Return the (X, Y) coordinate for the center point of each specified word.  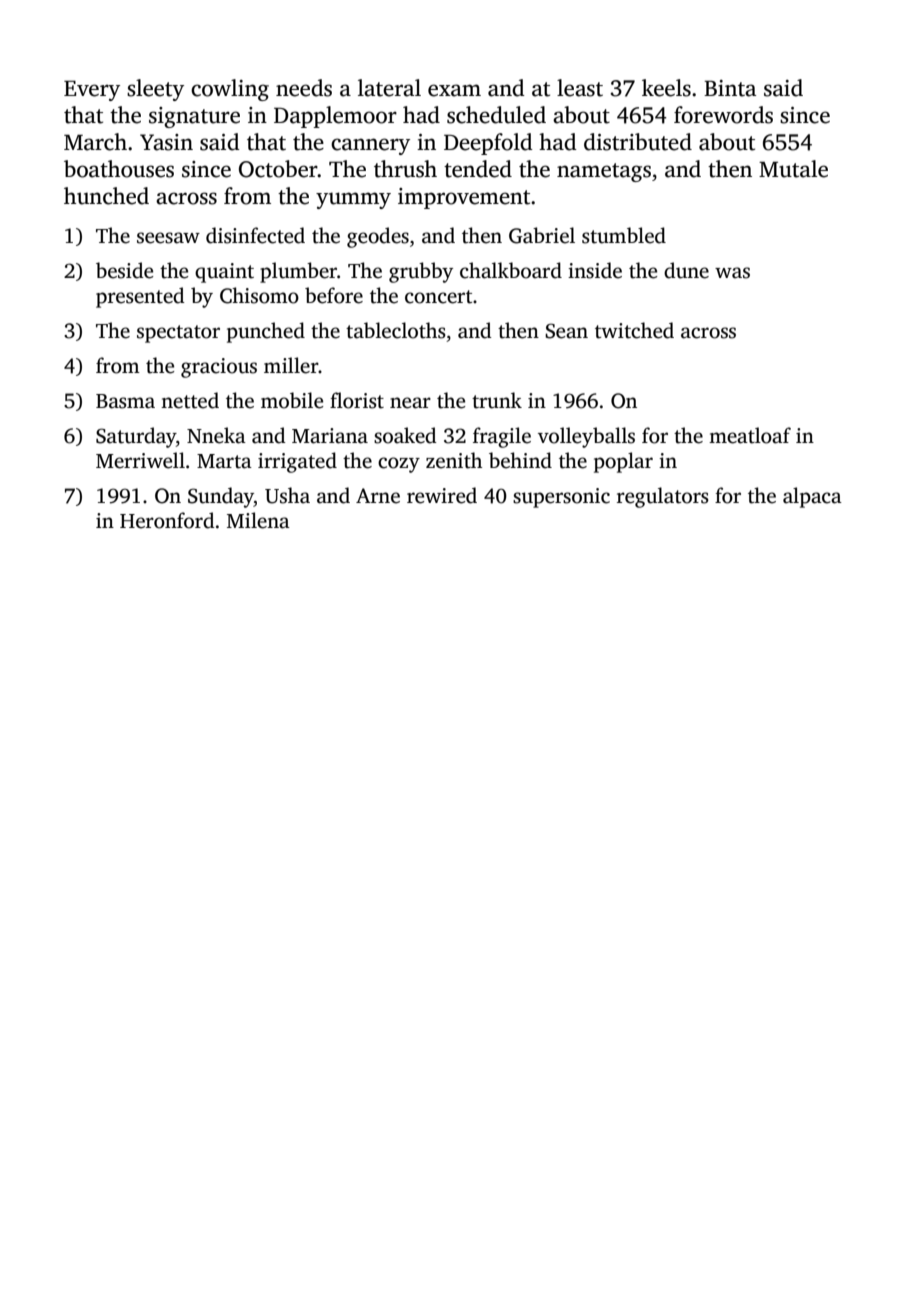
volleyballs (586, 437)
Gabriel (542, 235)
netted (190, 400)
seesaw (168, 238)
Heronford (167, 520)
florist (357, 400)
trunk (497, 400)
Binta (730, 88)
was (732, 273)
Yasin (166, 142)
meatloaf (750, 435)
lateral (389, 88)
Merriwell (140, 460)
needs (304, 88)
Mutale (793, 169)
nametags (604, 172)
